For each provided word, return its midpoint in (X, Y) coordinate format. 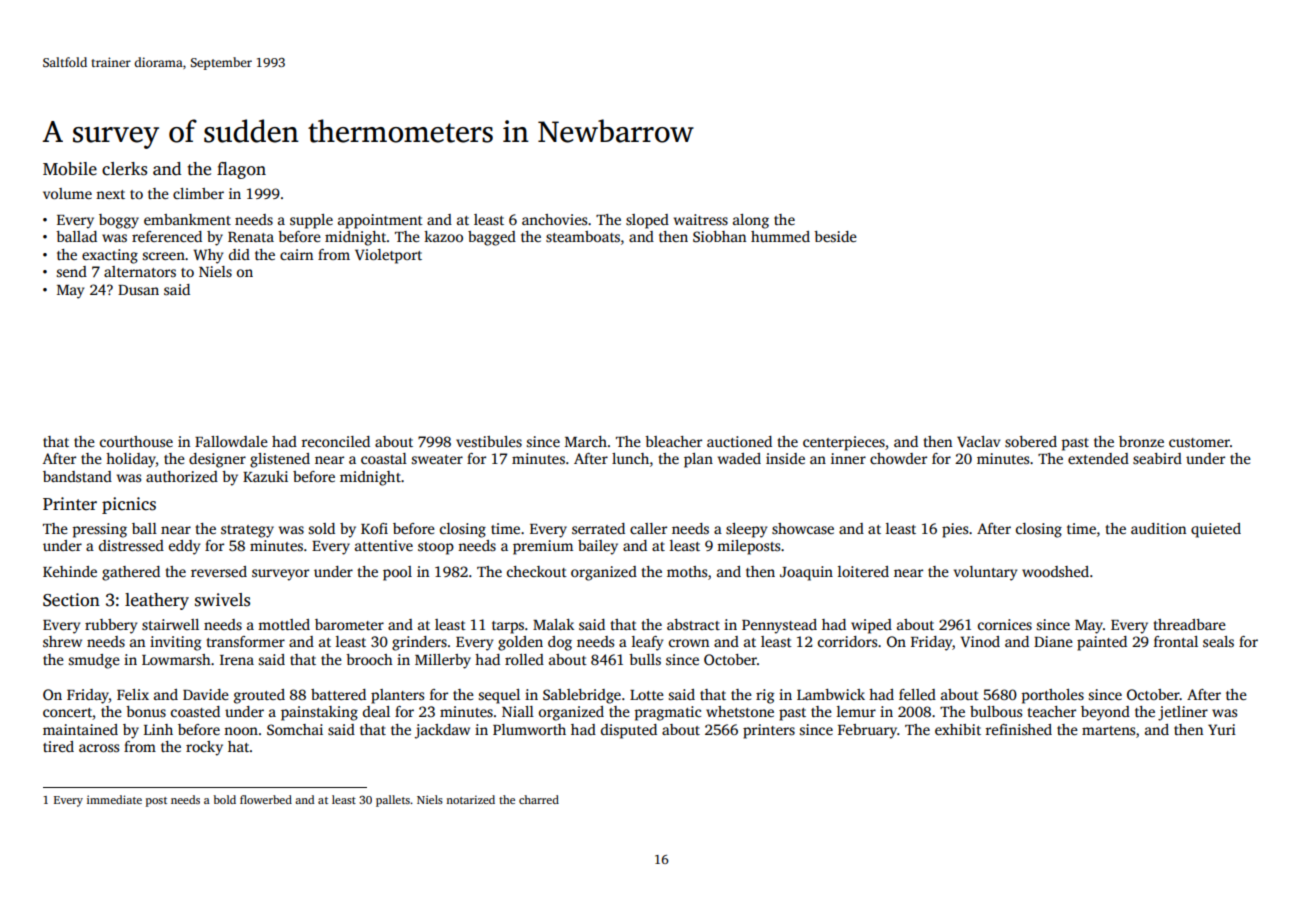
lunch (630, 458)
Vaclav (978, 441)
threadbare (1190, 624)
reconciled (335, 441)
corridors (847, 641)
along (751, 221)
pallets (393, 801)
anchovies (554, 219)
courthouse (136, 441)
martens (1108, 730)
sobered (1031, 441)
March (586, 441)
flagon (241, 170)
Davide (206, 694)
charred (539, 799)
